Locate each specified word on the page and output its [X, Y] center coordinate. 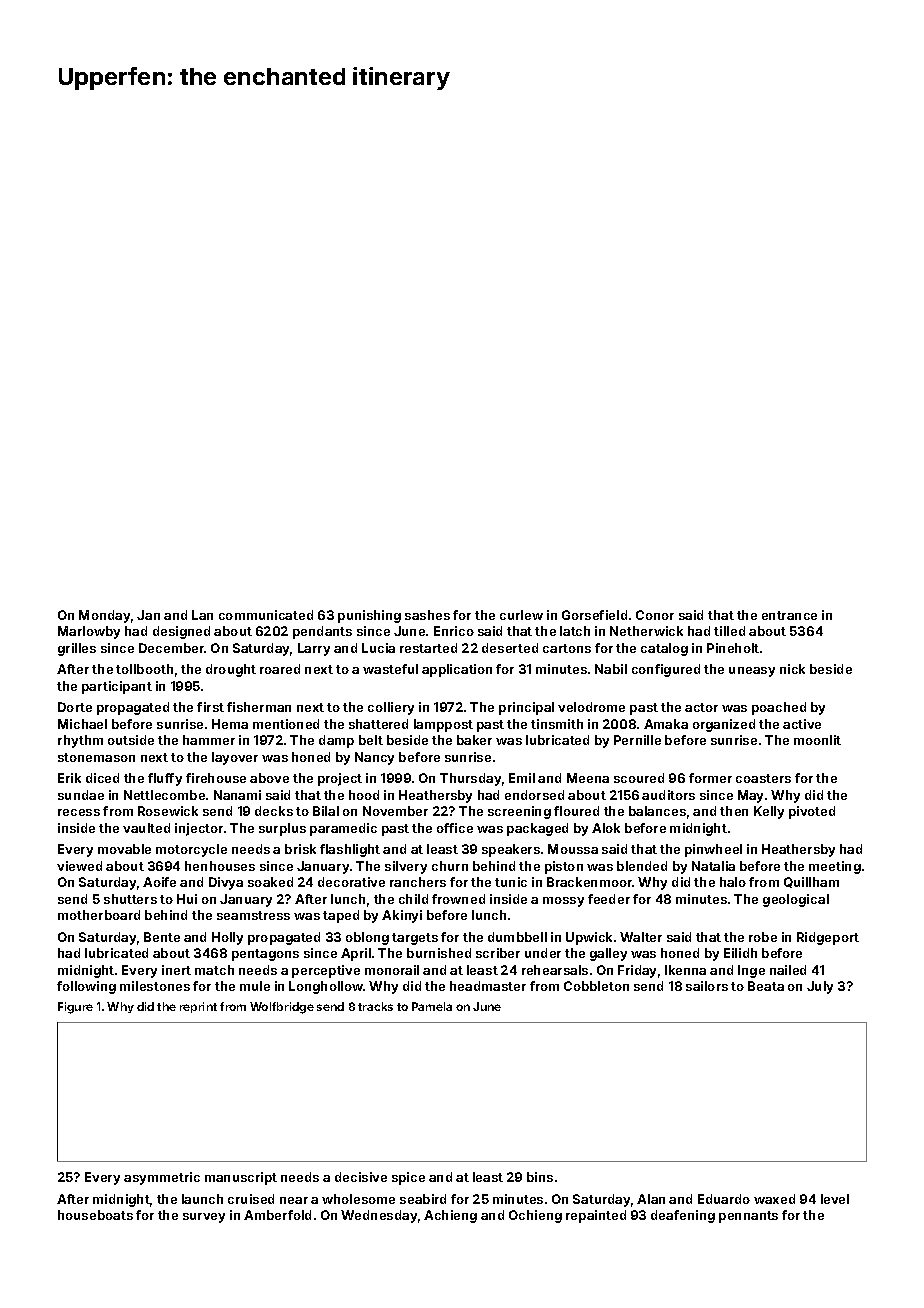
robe [763, 937]
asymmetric [162, 1178]
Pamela [432, 1006]
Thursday [470, 779]
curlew [521, 615]
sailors [707, 986]
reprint [198, 1007]
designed [181, 632]
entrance [789, 615]
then [734, 811]
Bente [162, 937]
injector [199, 829]
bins [540, 1177]
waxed [774, 1199]
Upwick [589, 938]
